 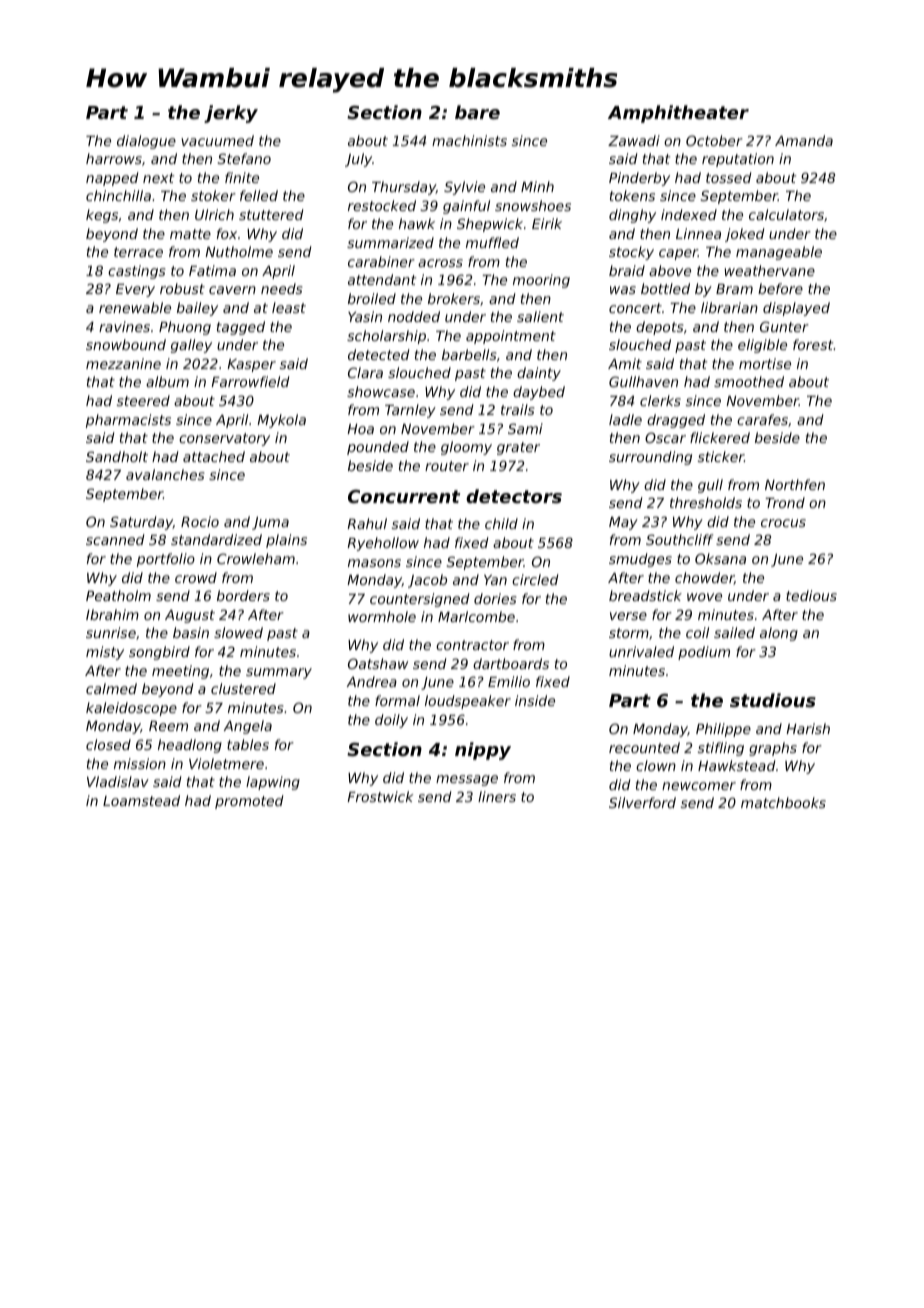 What do you see at coordinates (251, 365) in the screenshot?
I see `Kasper` at bounding box center [251, 365].
